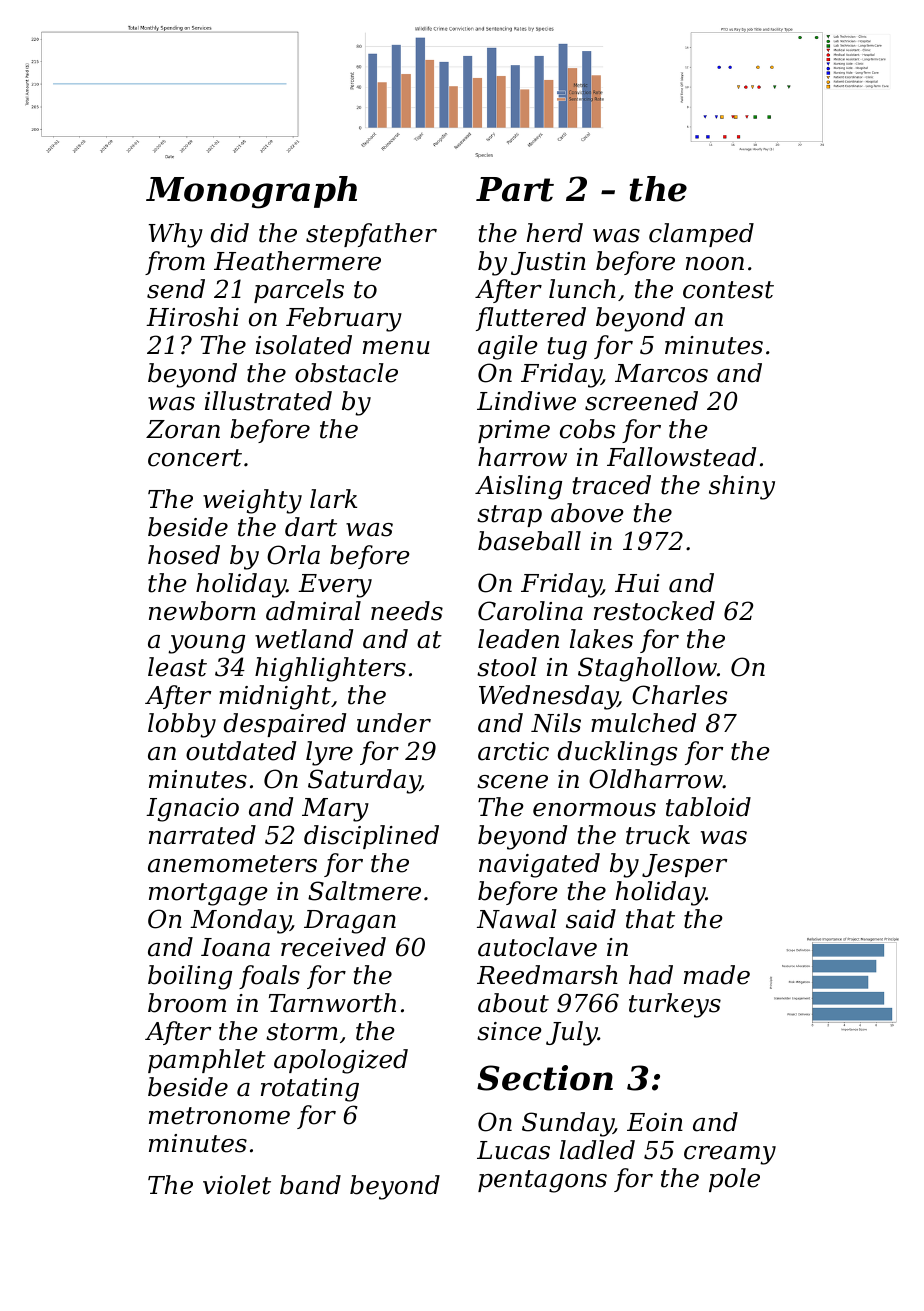 Image resolution: width=924 pixels, height=1311 pixels. Describe the element at coordinates (187, 1003) in the screenshot. I see `broom` at that location.
